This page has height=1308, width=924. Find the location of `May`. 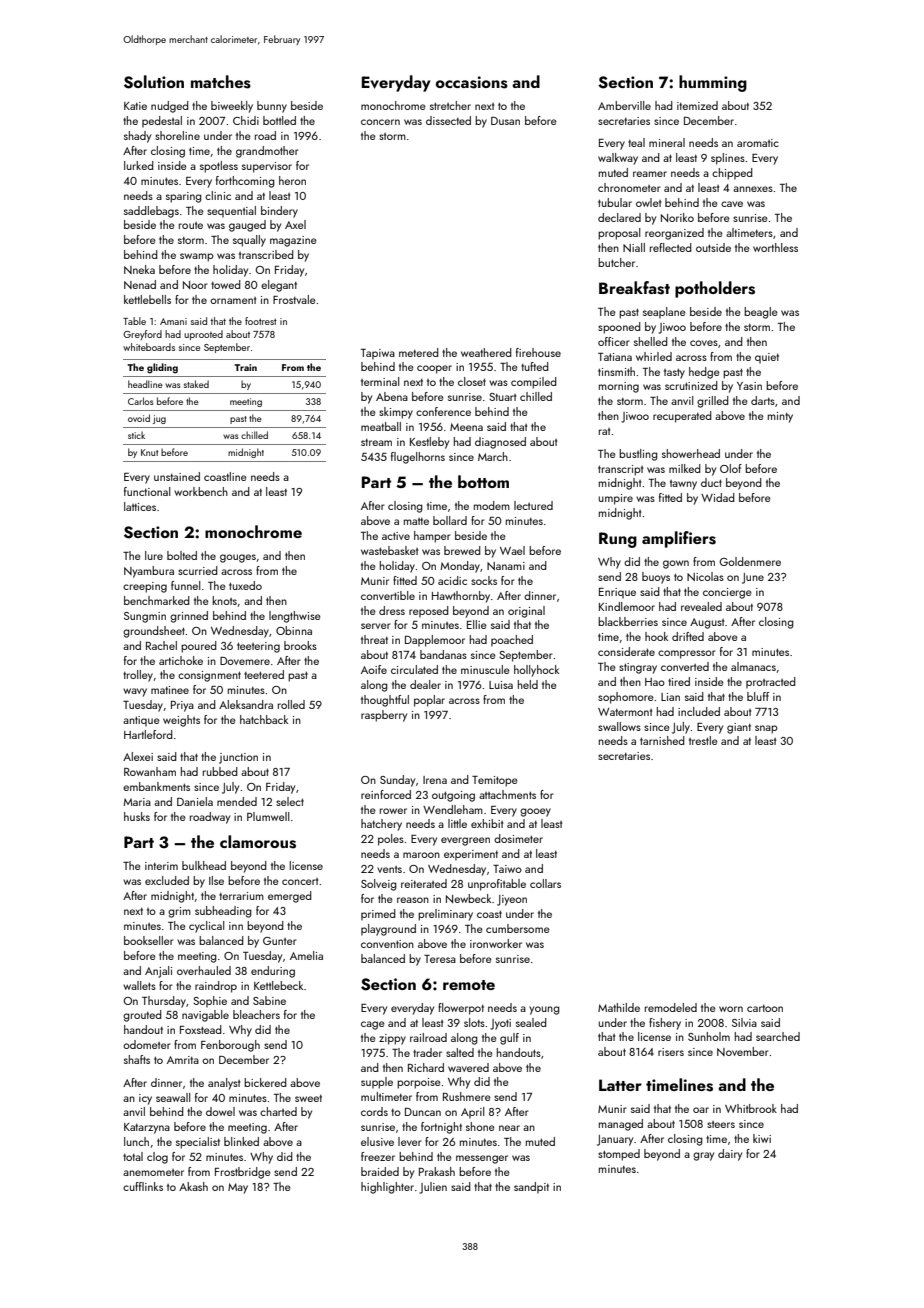

May is located at coordinates (238, 1188).
